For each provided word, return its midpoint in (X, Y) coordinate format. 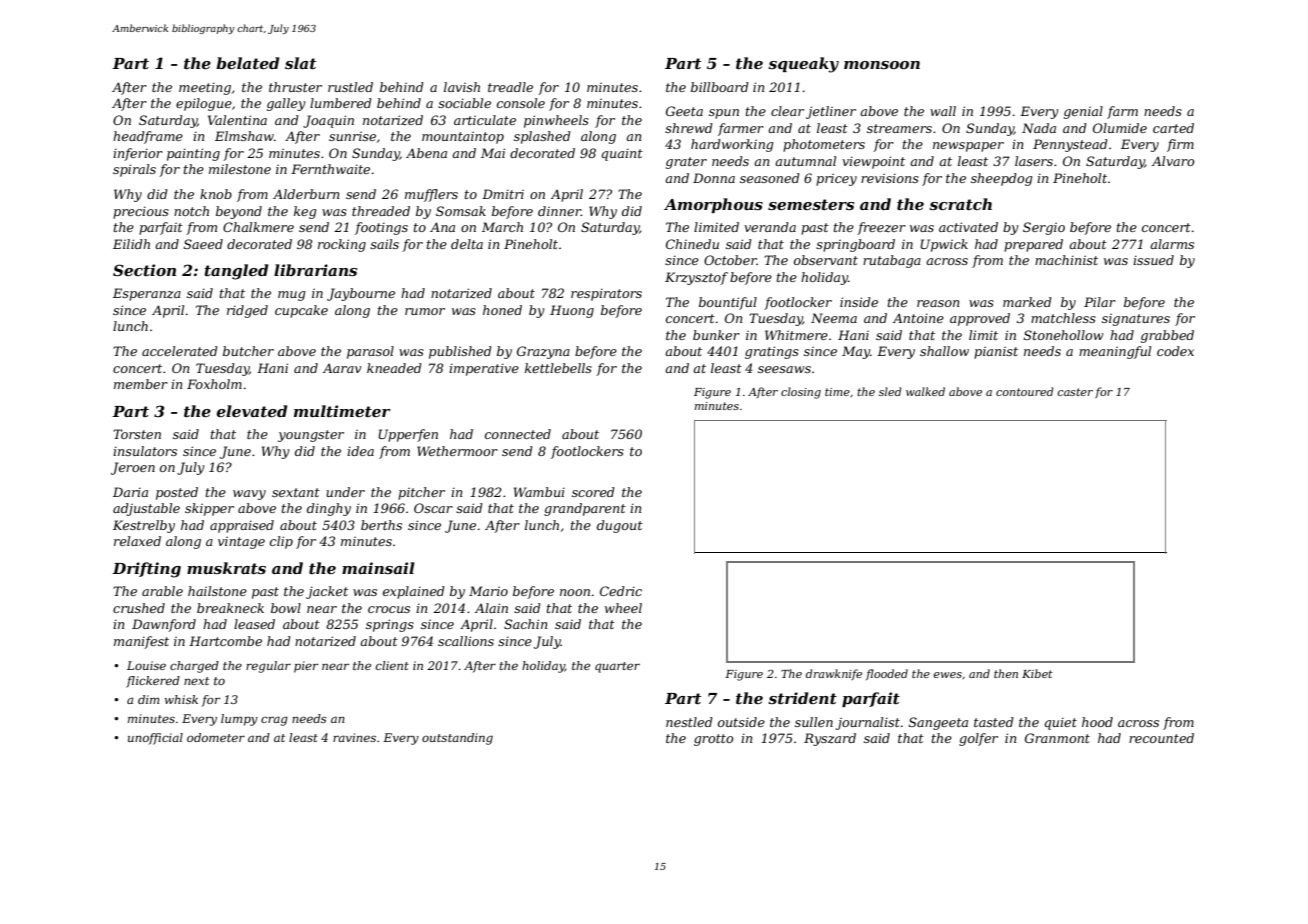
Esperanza (147, 294)
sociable (464, 103)
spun (724, 114)
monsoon (882, 65)
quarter (617, 667)
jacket (327, 592)
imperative (484, 370)
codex (1175, 351)
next (196, 681)
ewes (947, 675)
